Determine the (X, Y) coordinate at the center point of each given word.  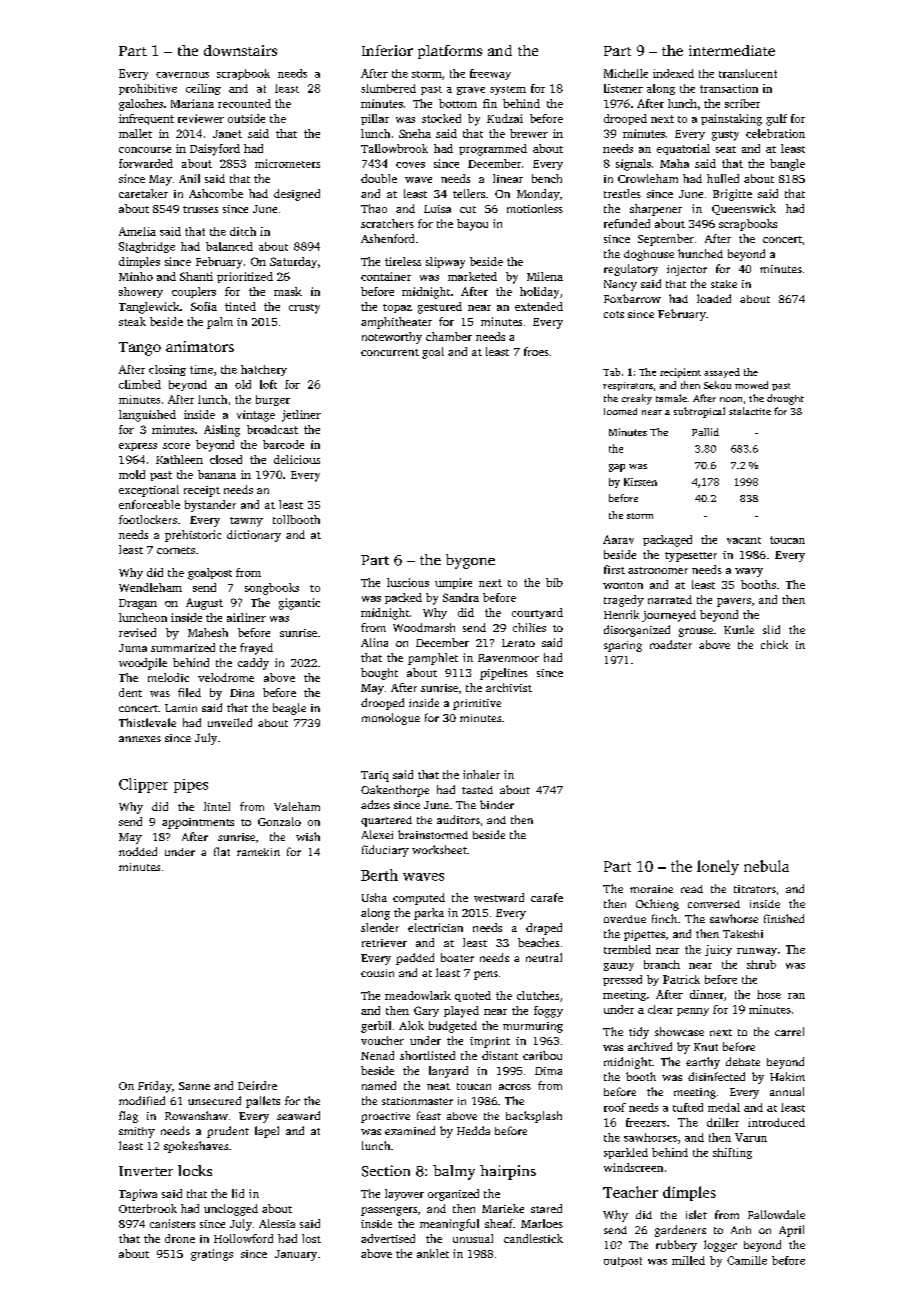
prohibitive (148, 89)
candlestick (533, 1238)
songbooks (272, 589)
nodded (138, 851)
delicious (297, 459)
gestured (440, 308)
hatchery (264, 370)
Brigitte (732, 195)
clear (660, 1009)
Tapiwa (138, 1195)
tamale (671, 398)
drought (785, 399)
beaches (538, 942)
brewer (529, 133)
